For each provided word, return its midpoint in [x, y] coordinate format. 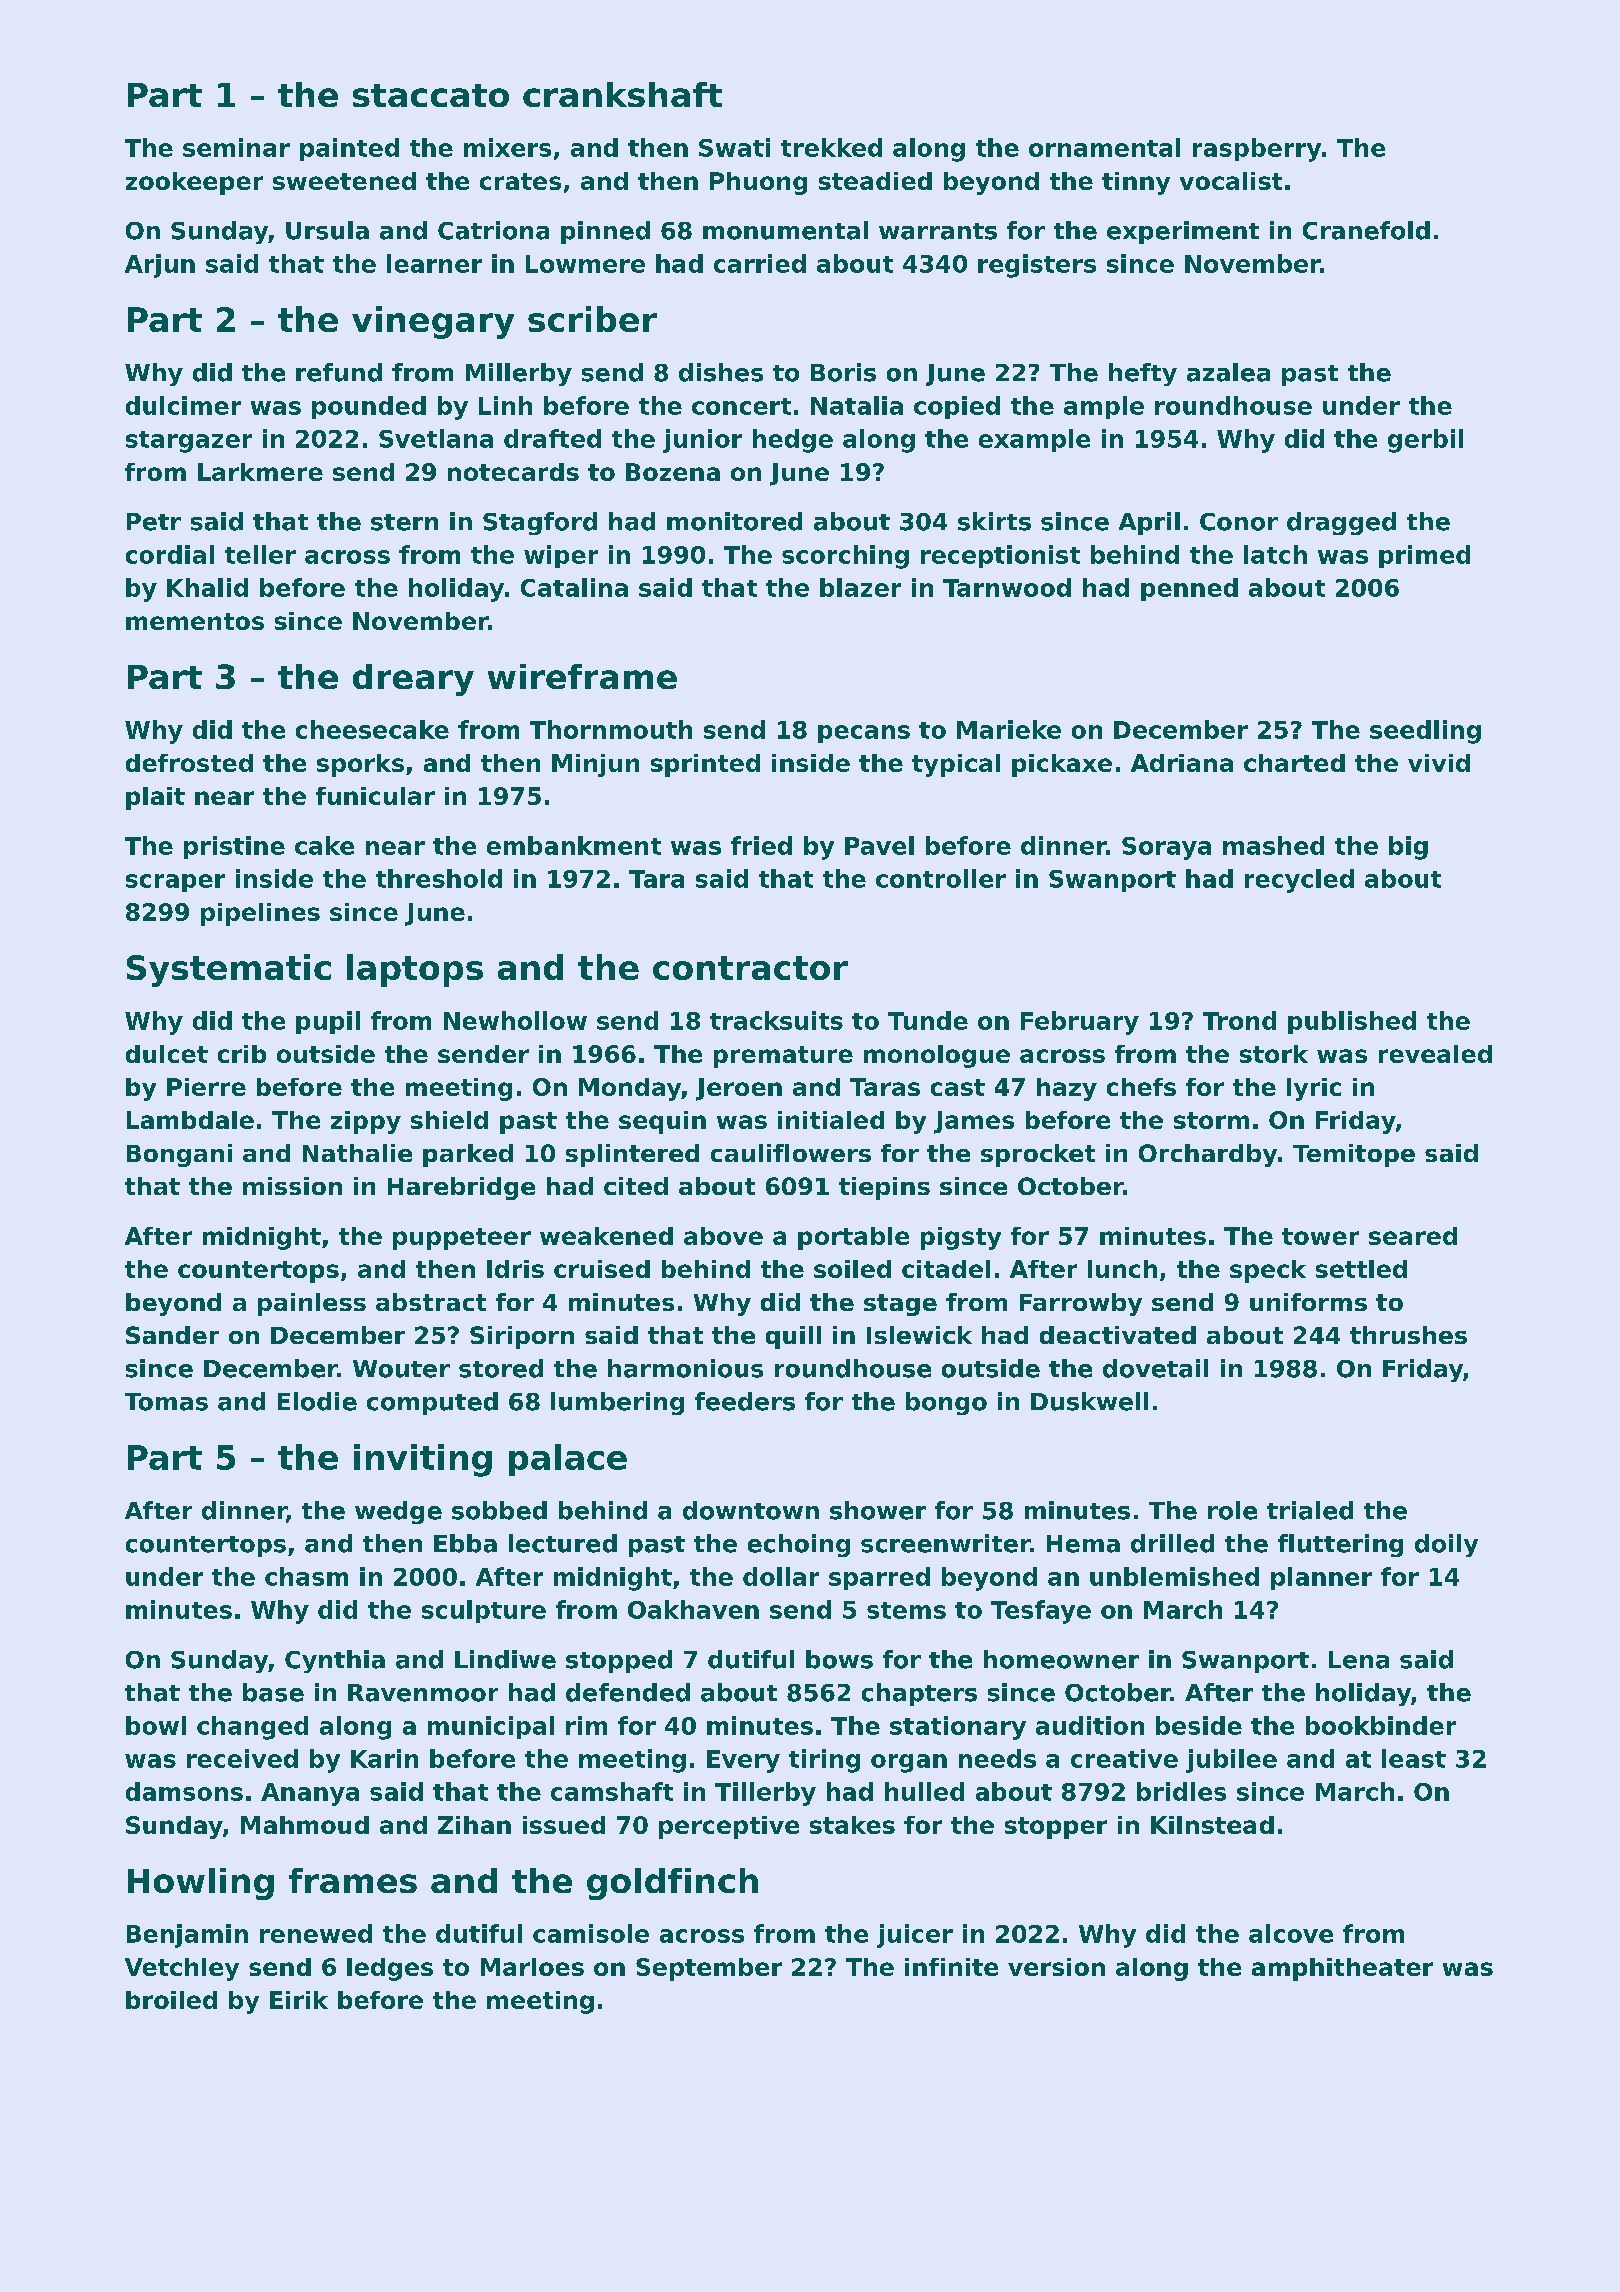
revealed [1435, 1054]
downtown [751, 1510]
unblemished [1174, 1576]
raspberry [1257, 150]
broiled [171, 2000]
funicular [375, 796]
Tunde [928, 1020]
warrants [938, 231]
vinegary [433, 322]
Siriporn [522, 1337]
